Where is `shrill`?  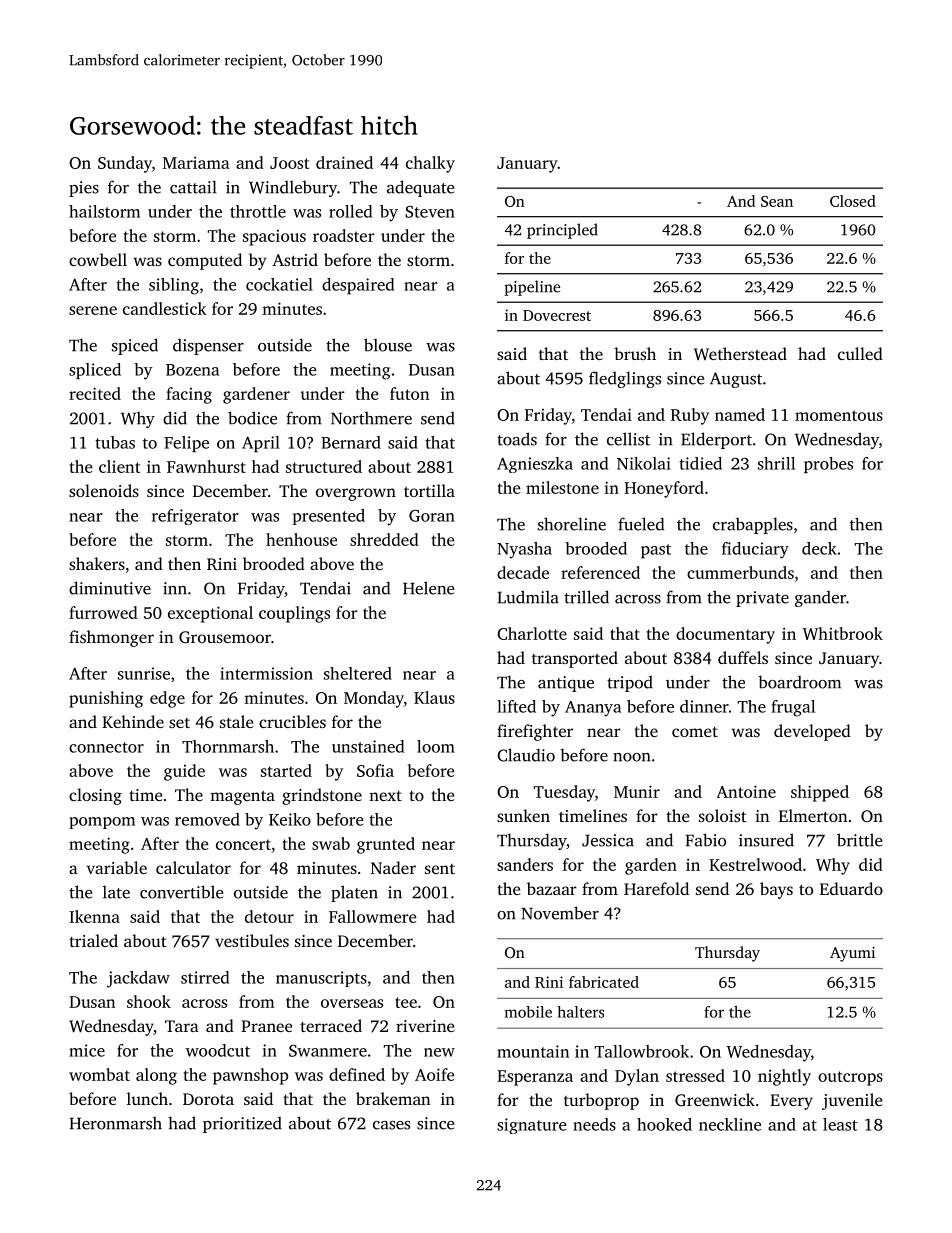
shrill is located at coordinates (776, 463).
